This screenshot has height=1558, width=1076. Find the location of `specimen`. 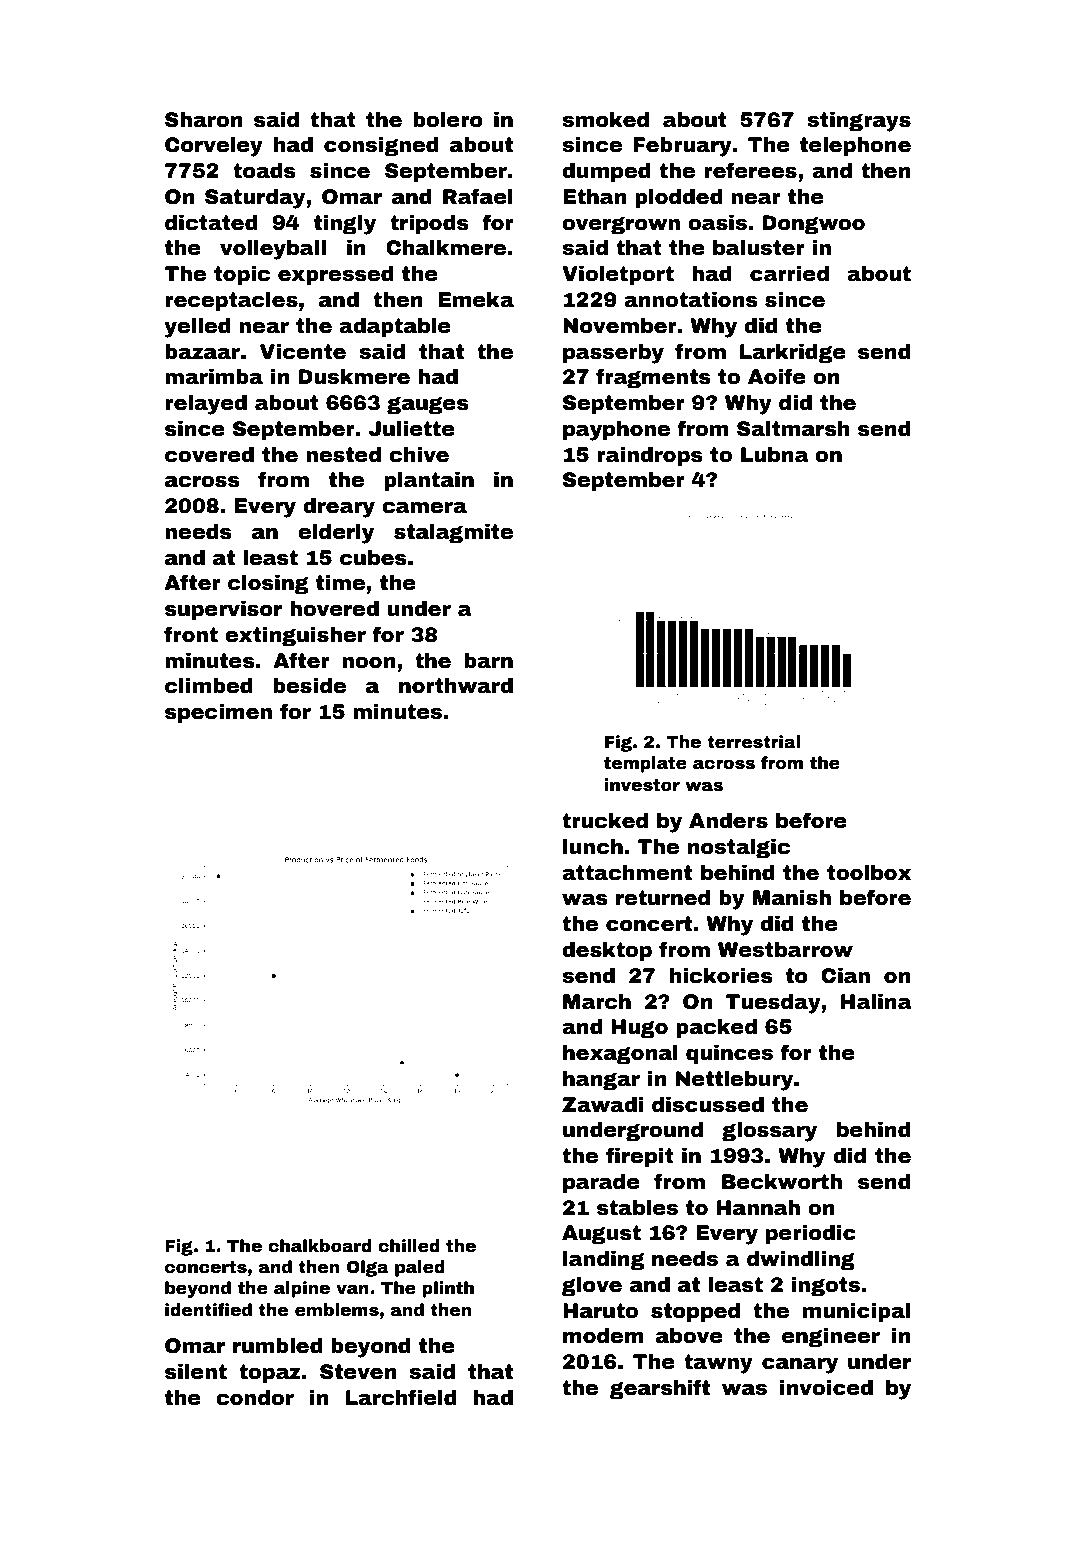

specimen is located at coordinates (218, 713).
